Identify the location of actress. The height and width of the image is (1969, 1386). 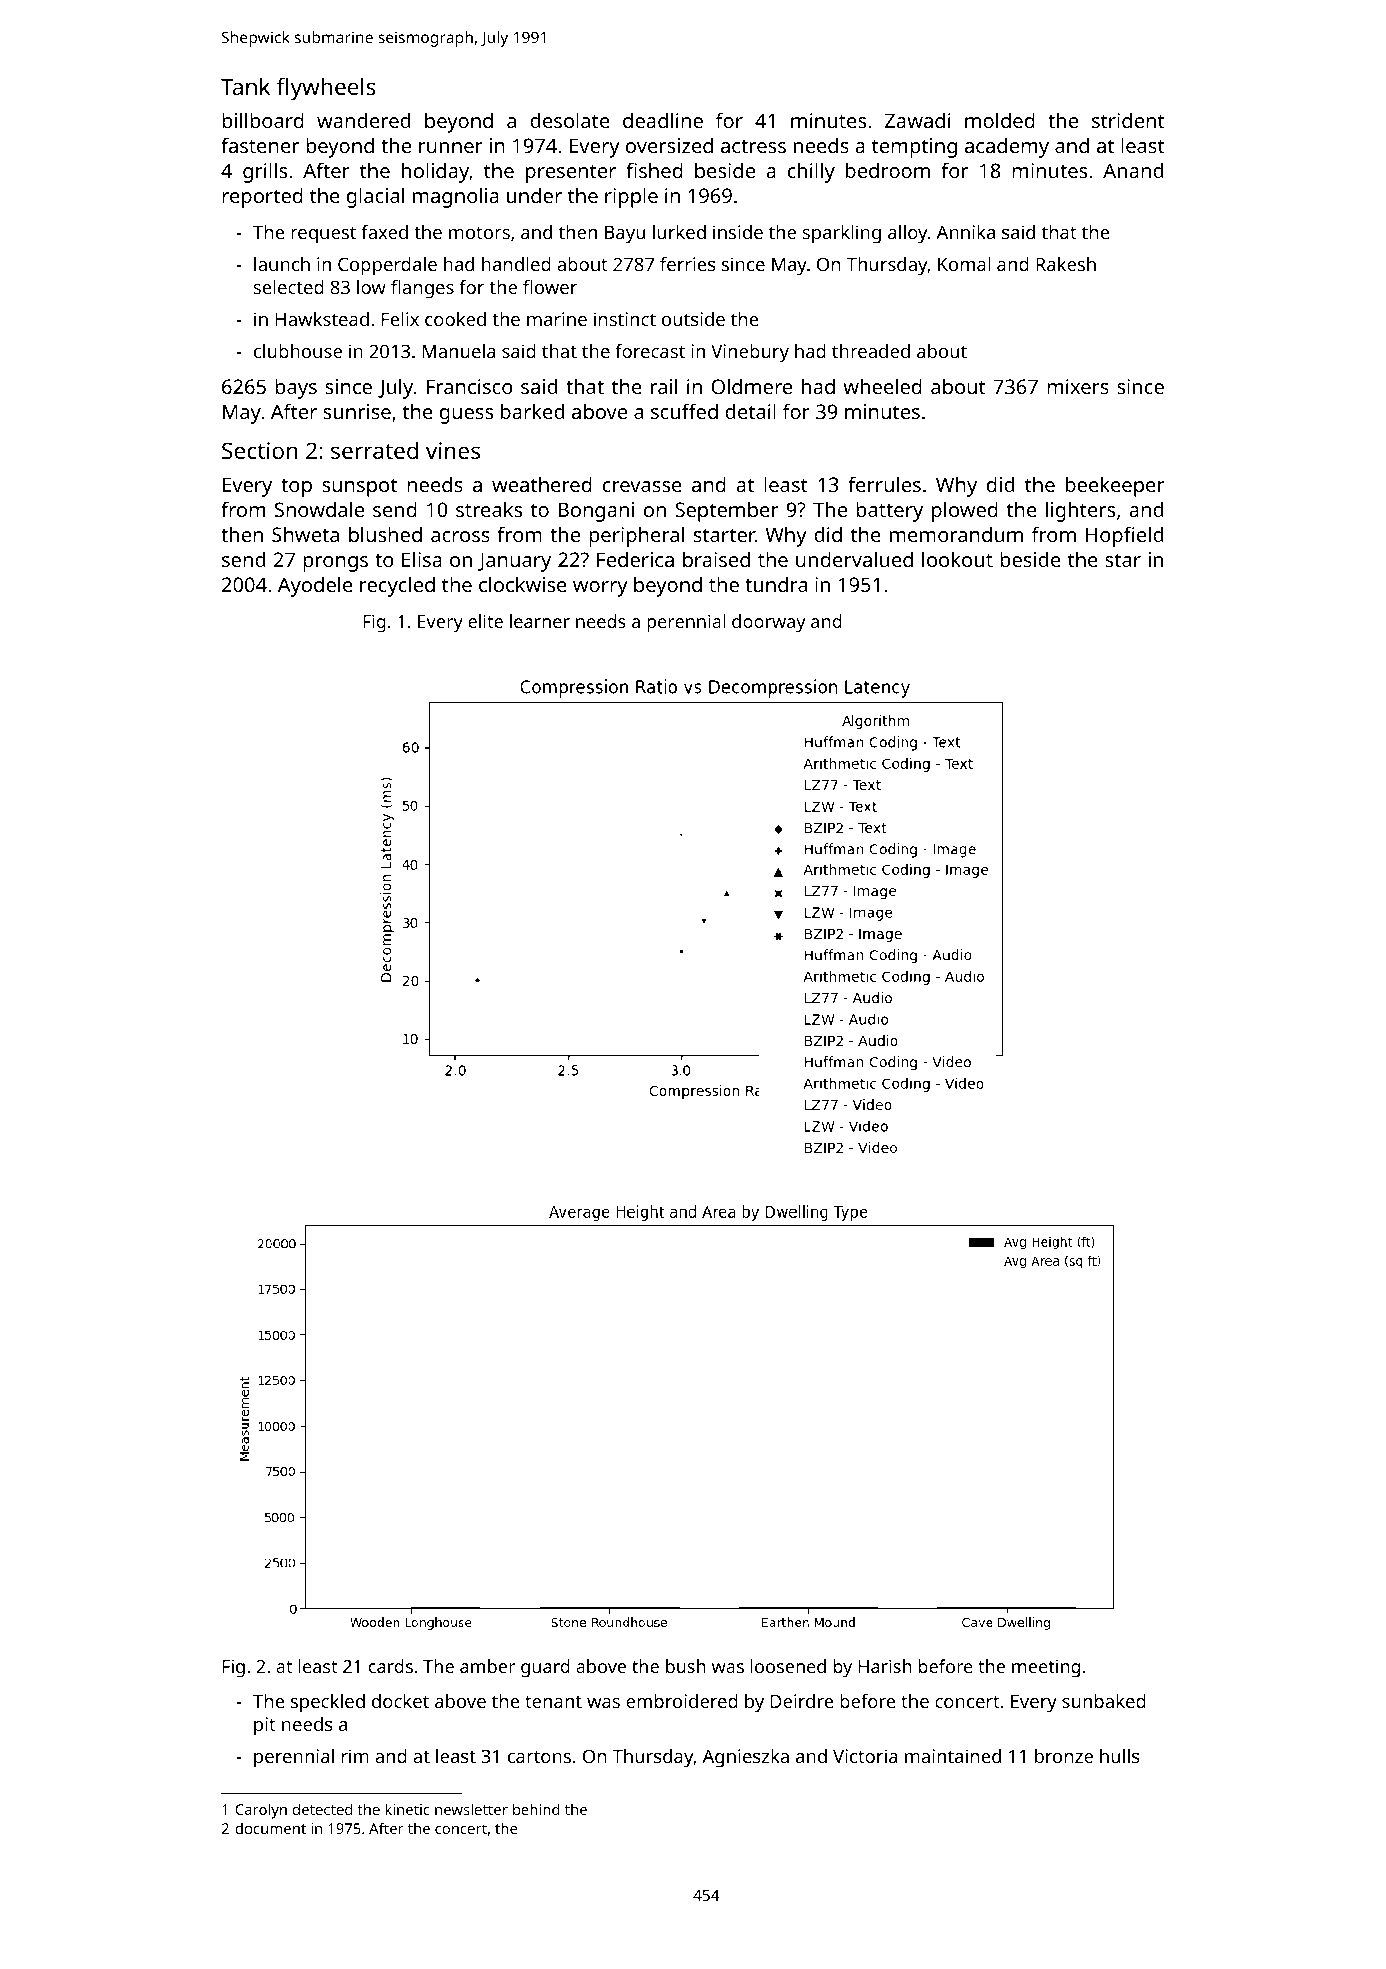
(753, 146).
